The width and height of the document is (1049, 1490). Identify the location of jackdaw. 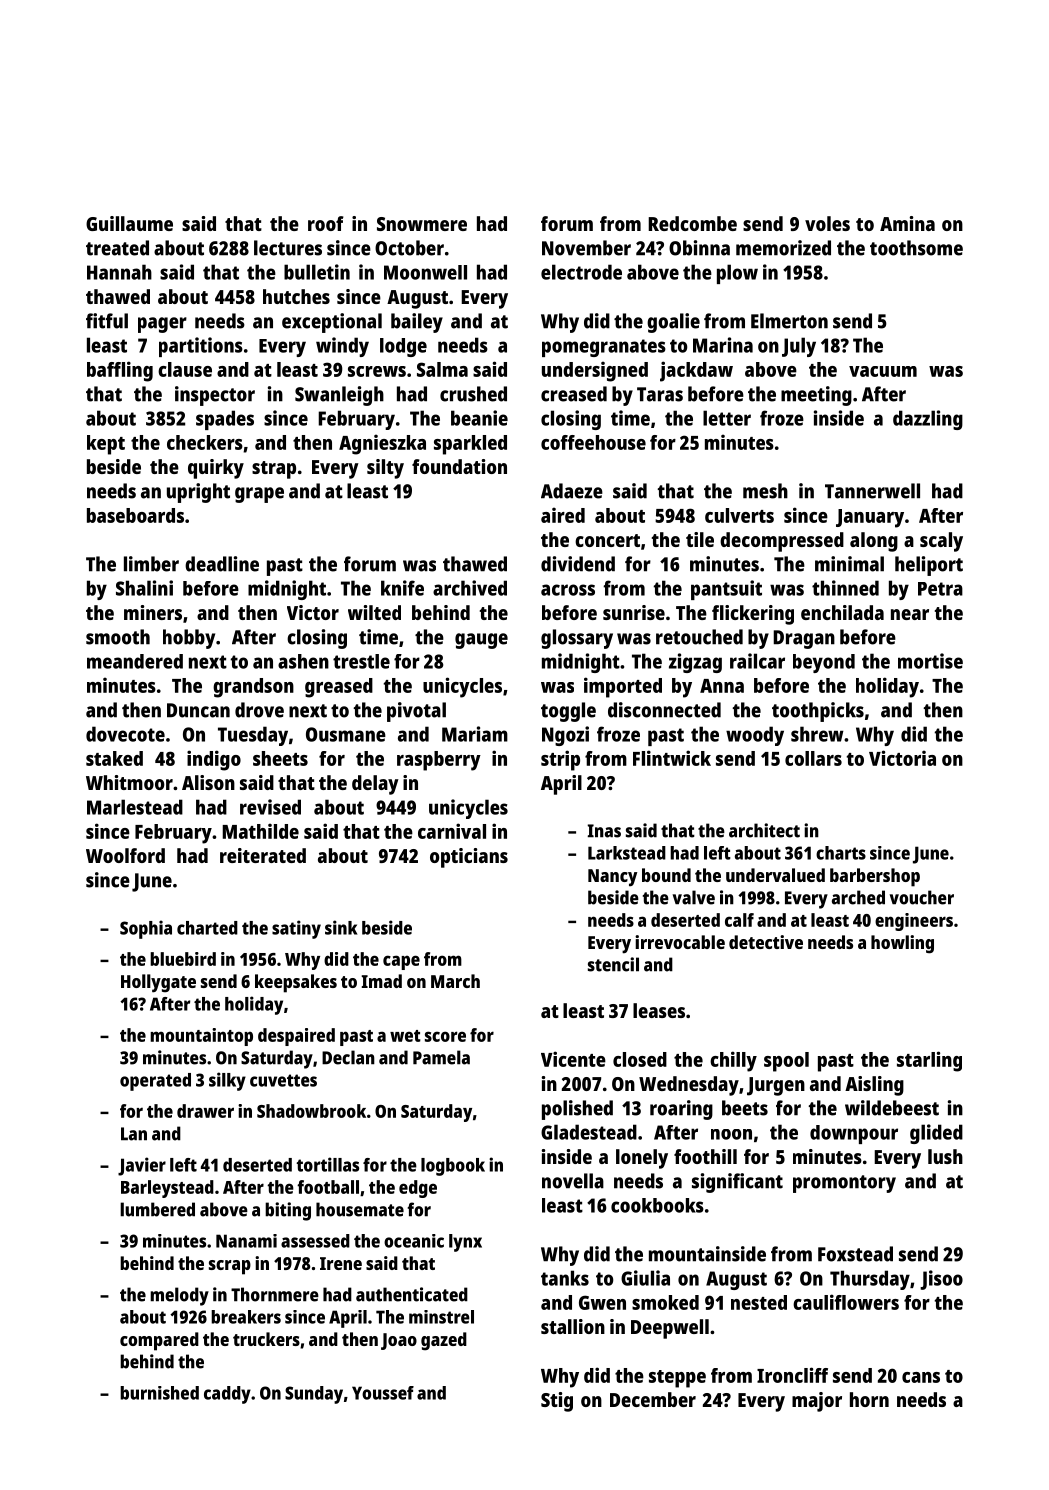
(696, 371).
